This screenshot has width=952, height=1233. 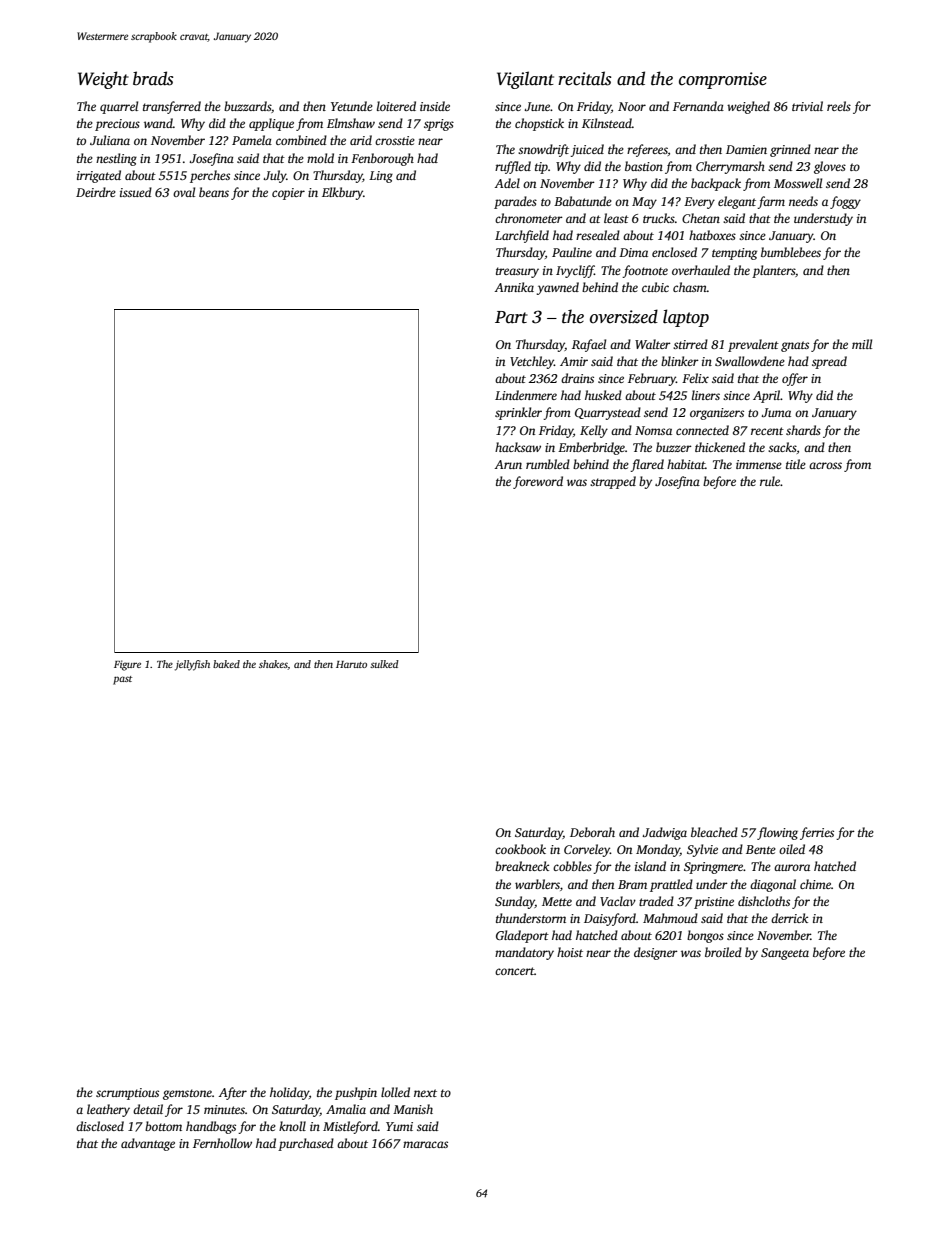 What do you see at coordinates (770, 481) in the screenshot?
I see `rule` at bounding box center [770, 481].
